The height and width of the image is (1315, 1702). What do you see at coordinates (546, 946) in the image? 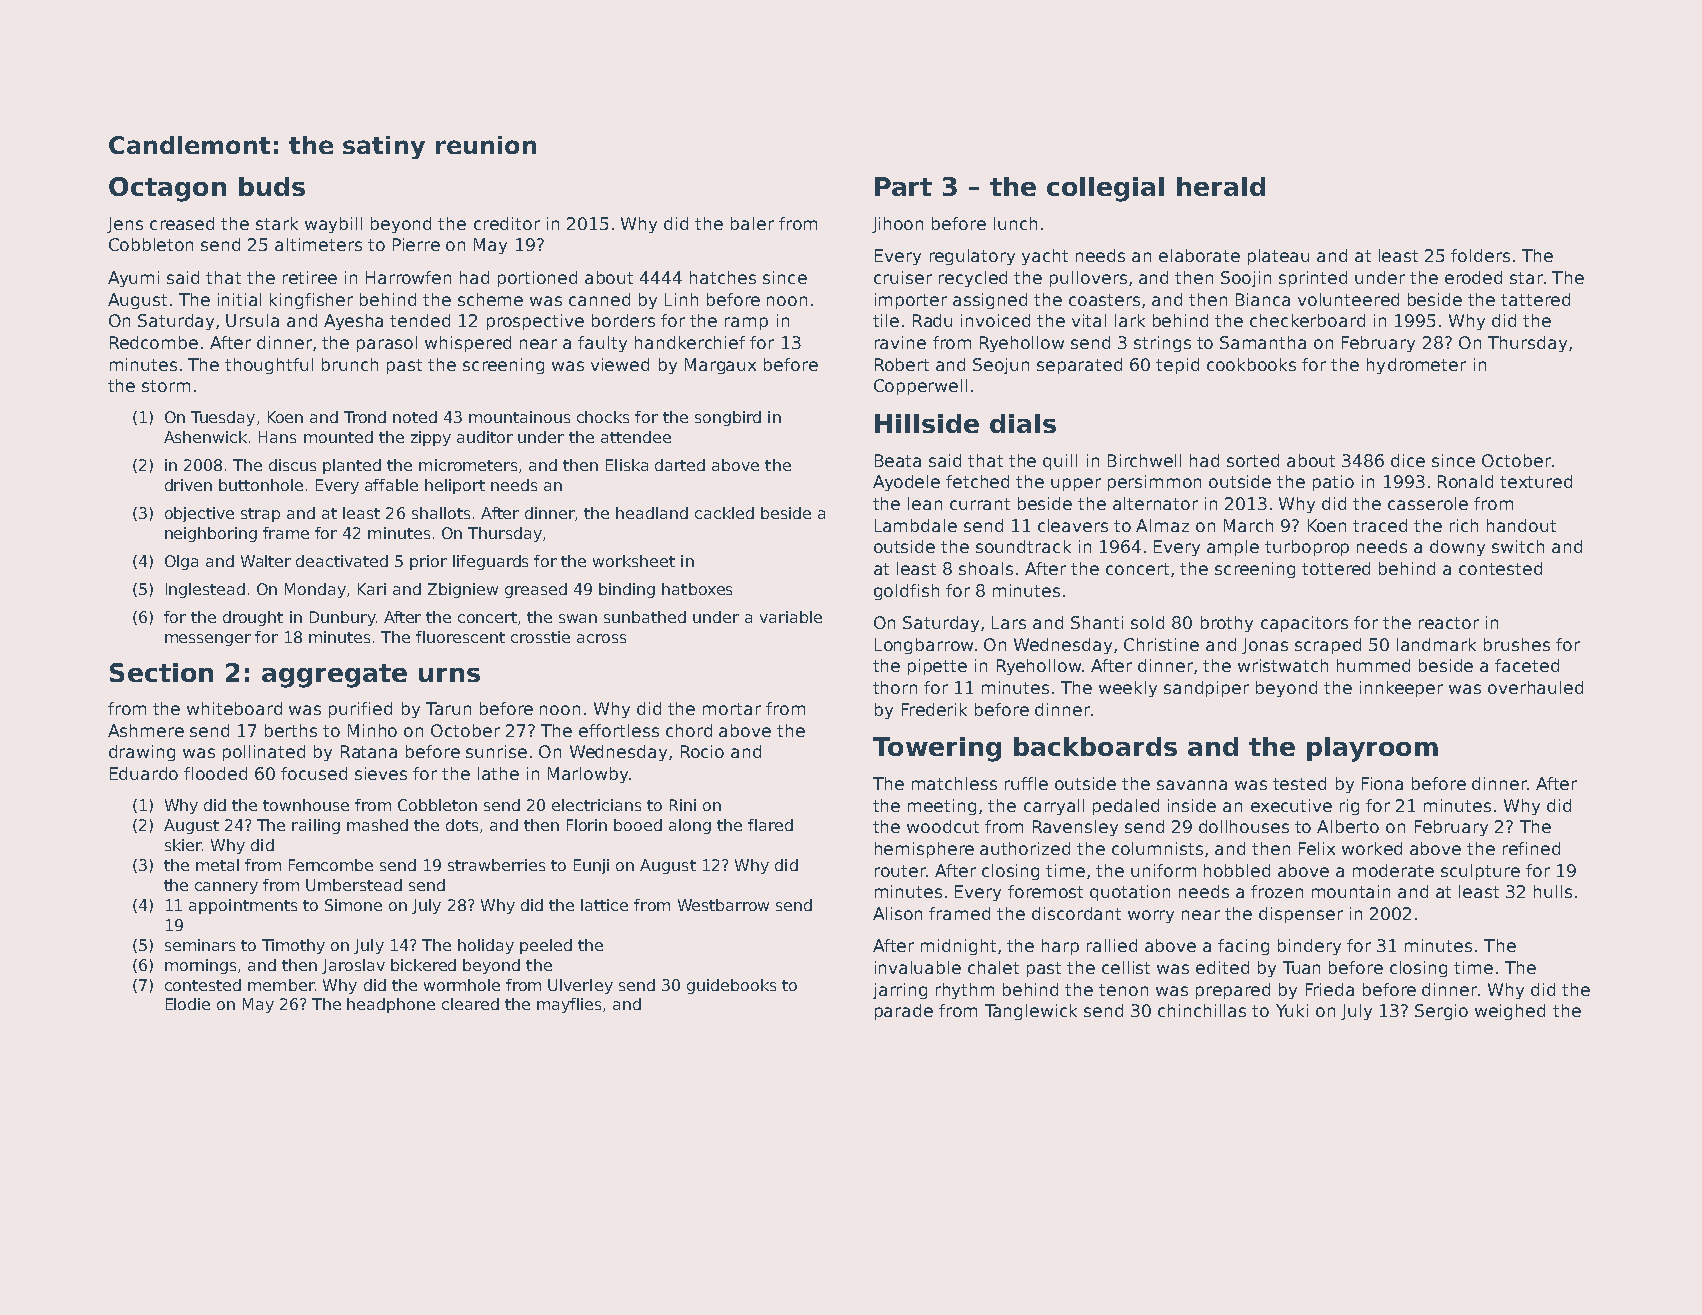
I see `peeled` at bounding box center [546, 946].
